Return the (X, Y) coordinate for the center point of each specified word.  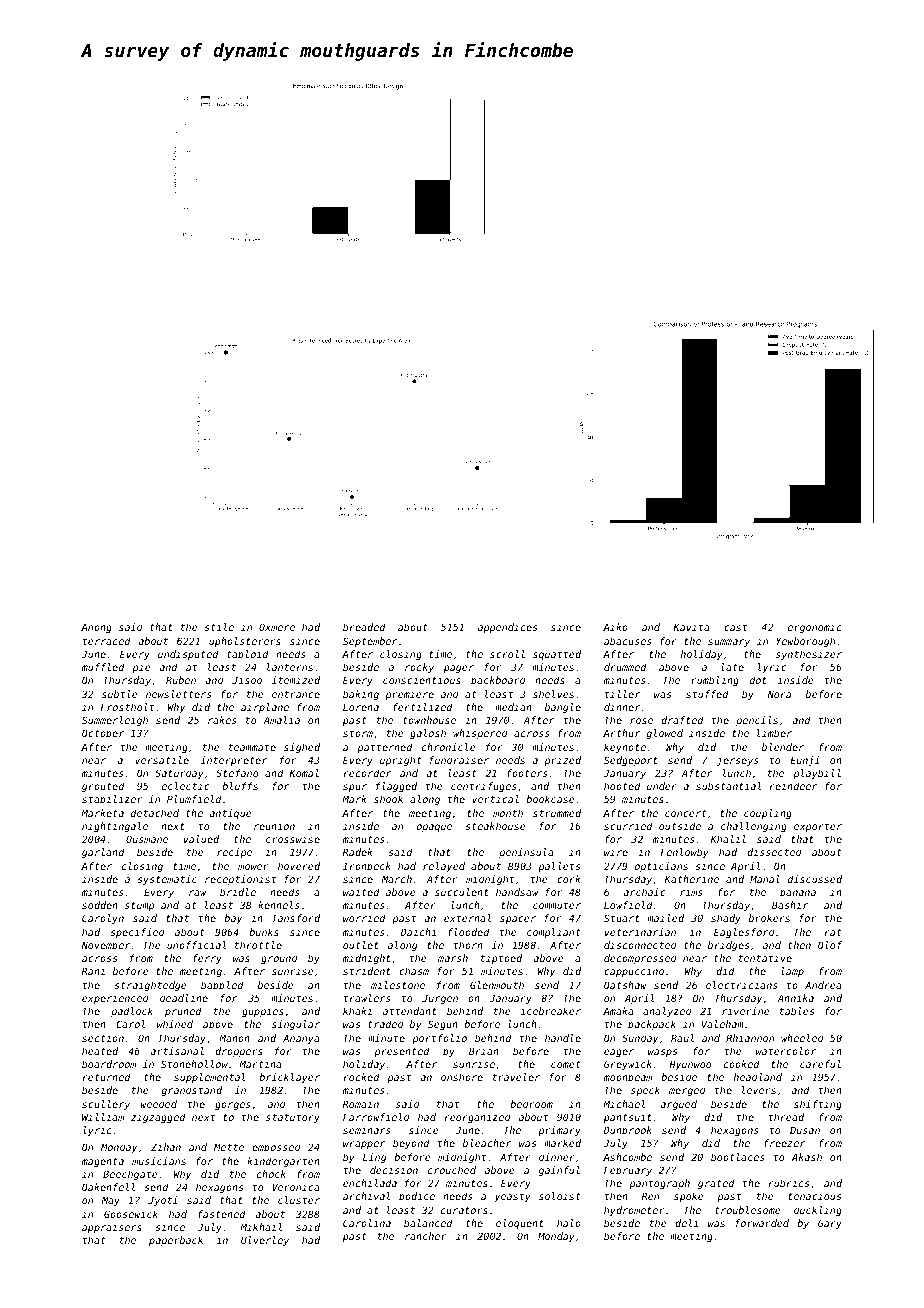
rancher (425, 1236)
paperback (176, 1241)
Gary (830, 1224)
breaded (364, 627)
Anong (96, 628)
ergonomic (815, 628)
